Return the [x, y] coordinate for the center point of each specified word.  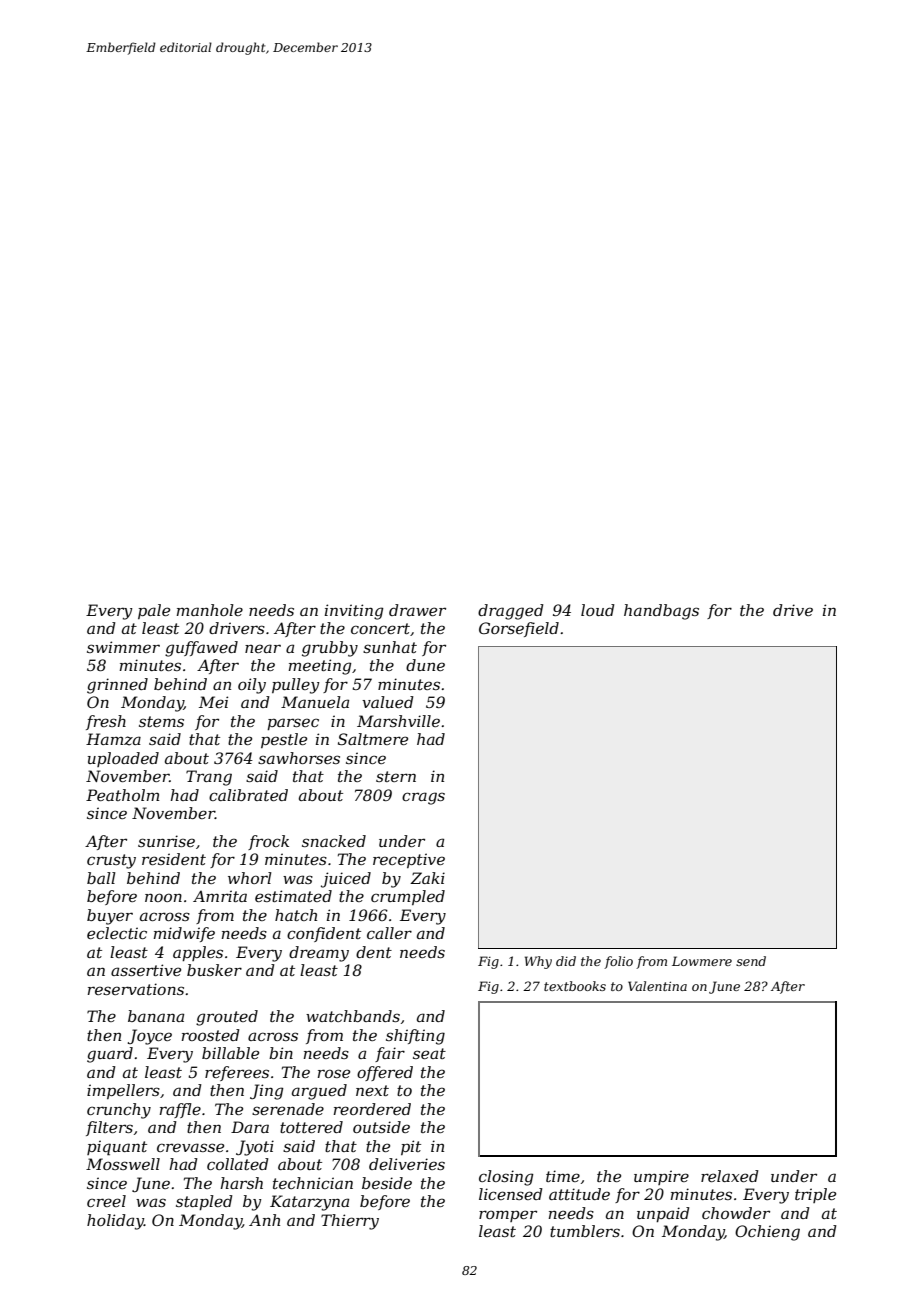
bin [281, 1053]
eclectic [117, 933]
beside [387, 1183]
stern [396, 776]
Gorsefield [519, 629]
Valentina [657, 986]
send [751, 961]
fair [390, 1054]
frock [268, 842]
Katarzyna [309, 1203]
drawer [417, 610]
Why [538, 962]
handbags [661, 612]
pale [154, 611]
